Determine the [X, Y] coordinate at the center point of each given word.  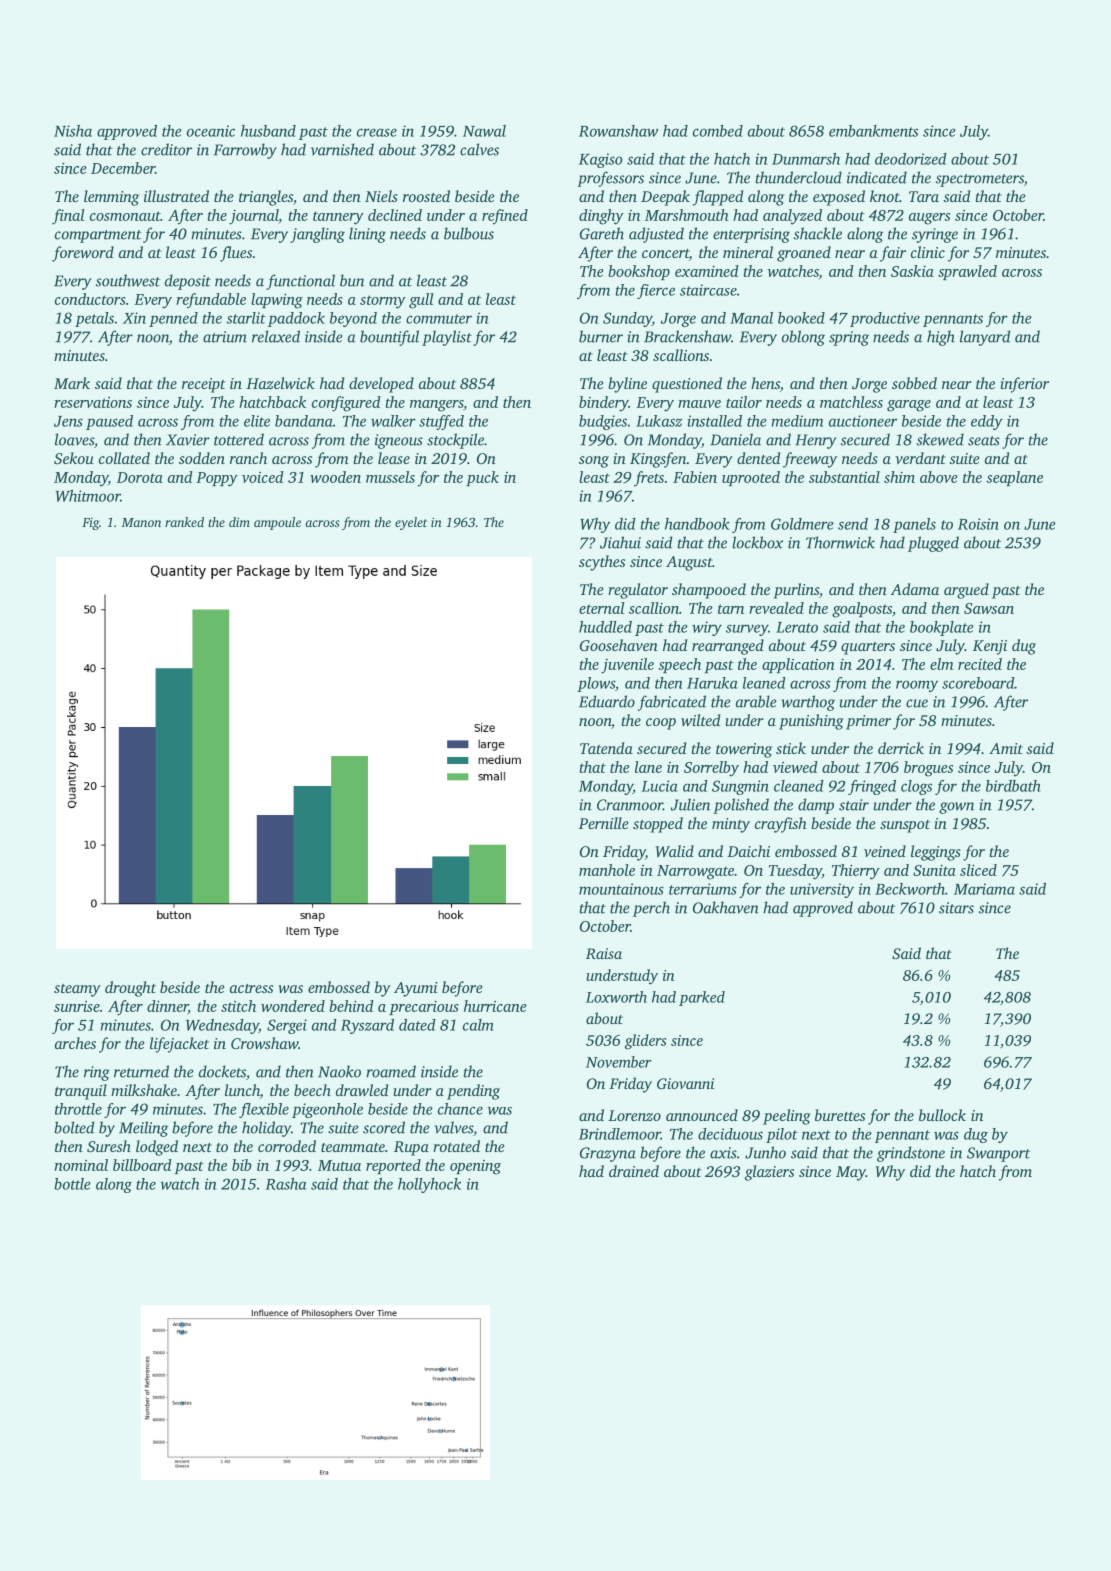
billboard [142, 1165]
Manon [141, 522]
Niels [381, 196]
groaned [804, 254]
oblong [803, 338]
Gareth [602, 233]
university [822, 890]
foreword [83, 254]
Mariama [984, 889]
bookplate [942, 628]
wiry [707, 628]
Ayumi [416, 989]
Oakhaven [726, 907]
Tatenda [606, 748]
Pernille [604, 823]
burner [601, 336]
